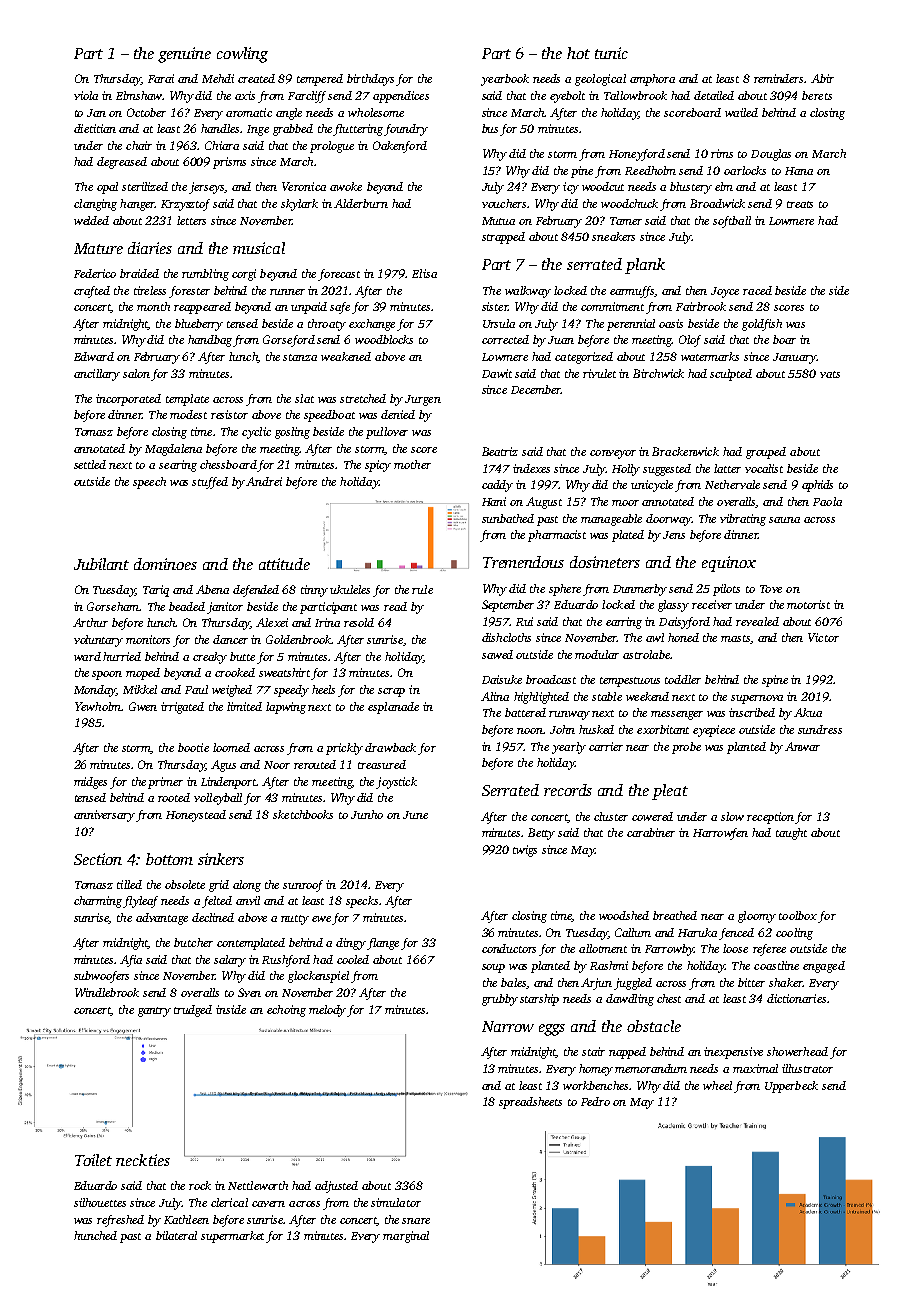 The width and height of the screenshot is (924, 1308). What do you see at coordinates (755, 1068) in the screenshot?
I see `maximal` at bounding box center [755, 1068].
